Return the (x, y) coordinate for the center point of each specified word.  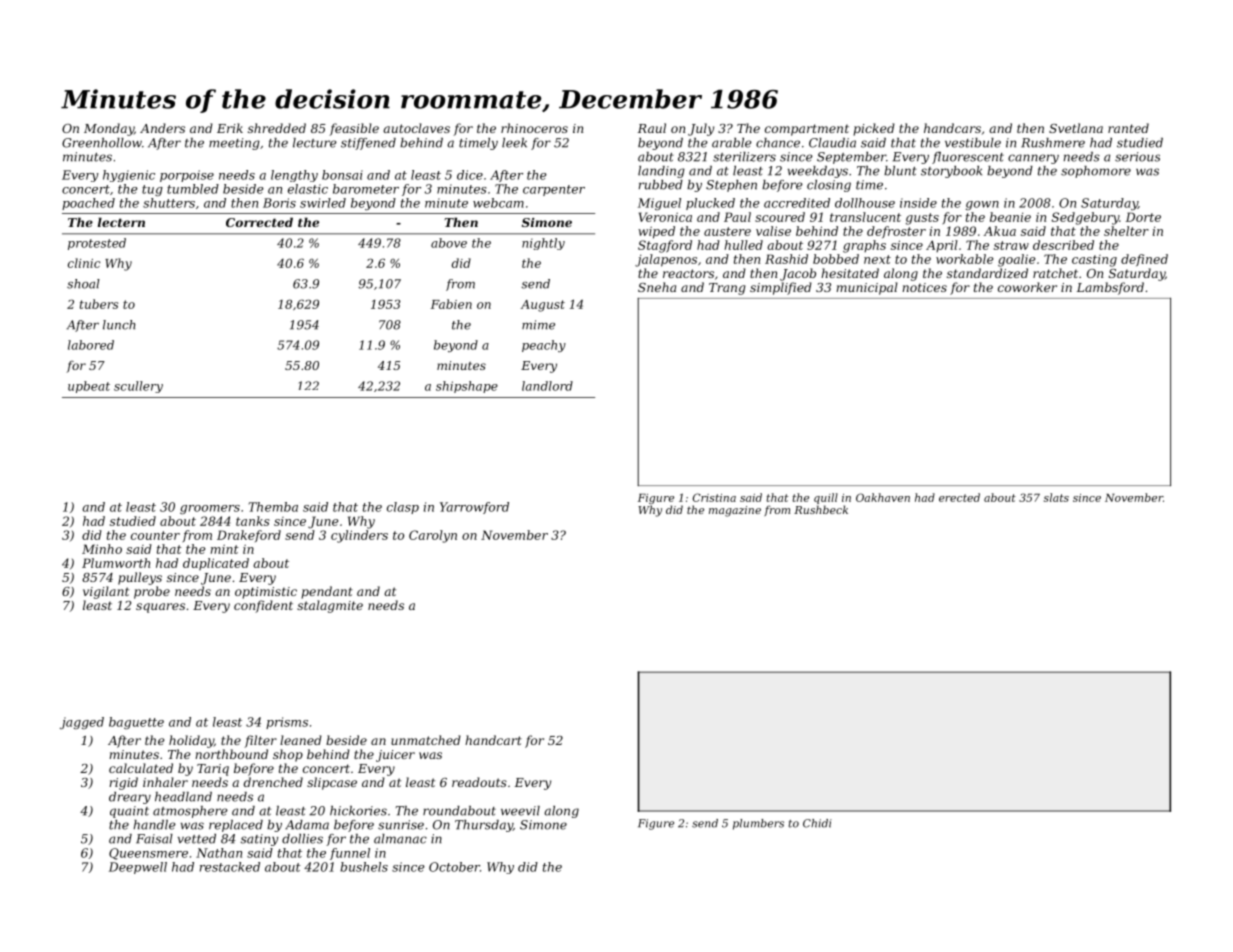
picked (874, 129)
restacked (230, 867)
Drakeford (249, 536)
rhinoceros (534, 128)
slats (1056, 497)
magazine (735, 511)
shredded (277, 128)
